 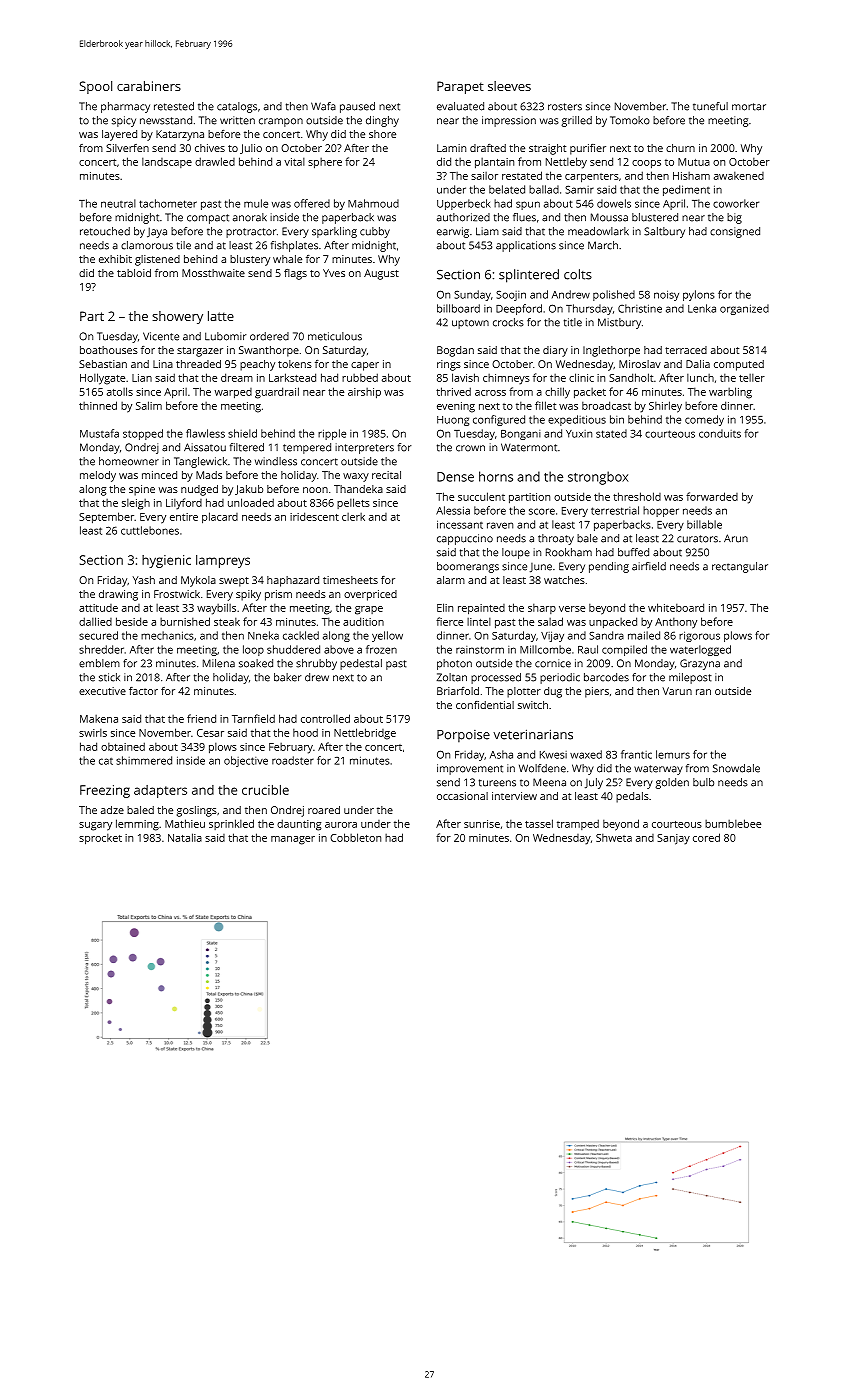 I want to click on waybills, so click(x=216, y=609).
